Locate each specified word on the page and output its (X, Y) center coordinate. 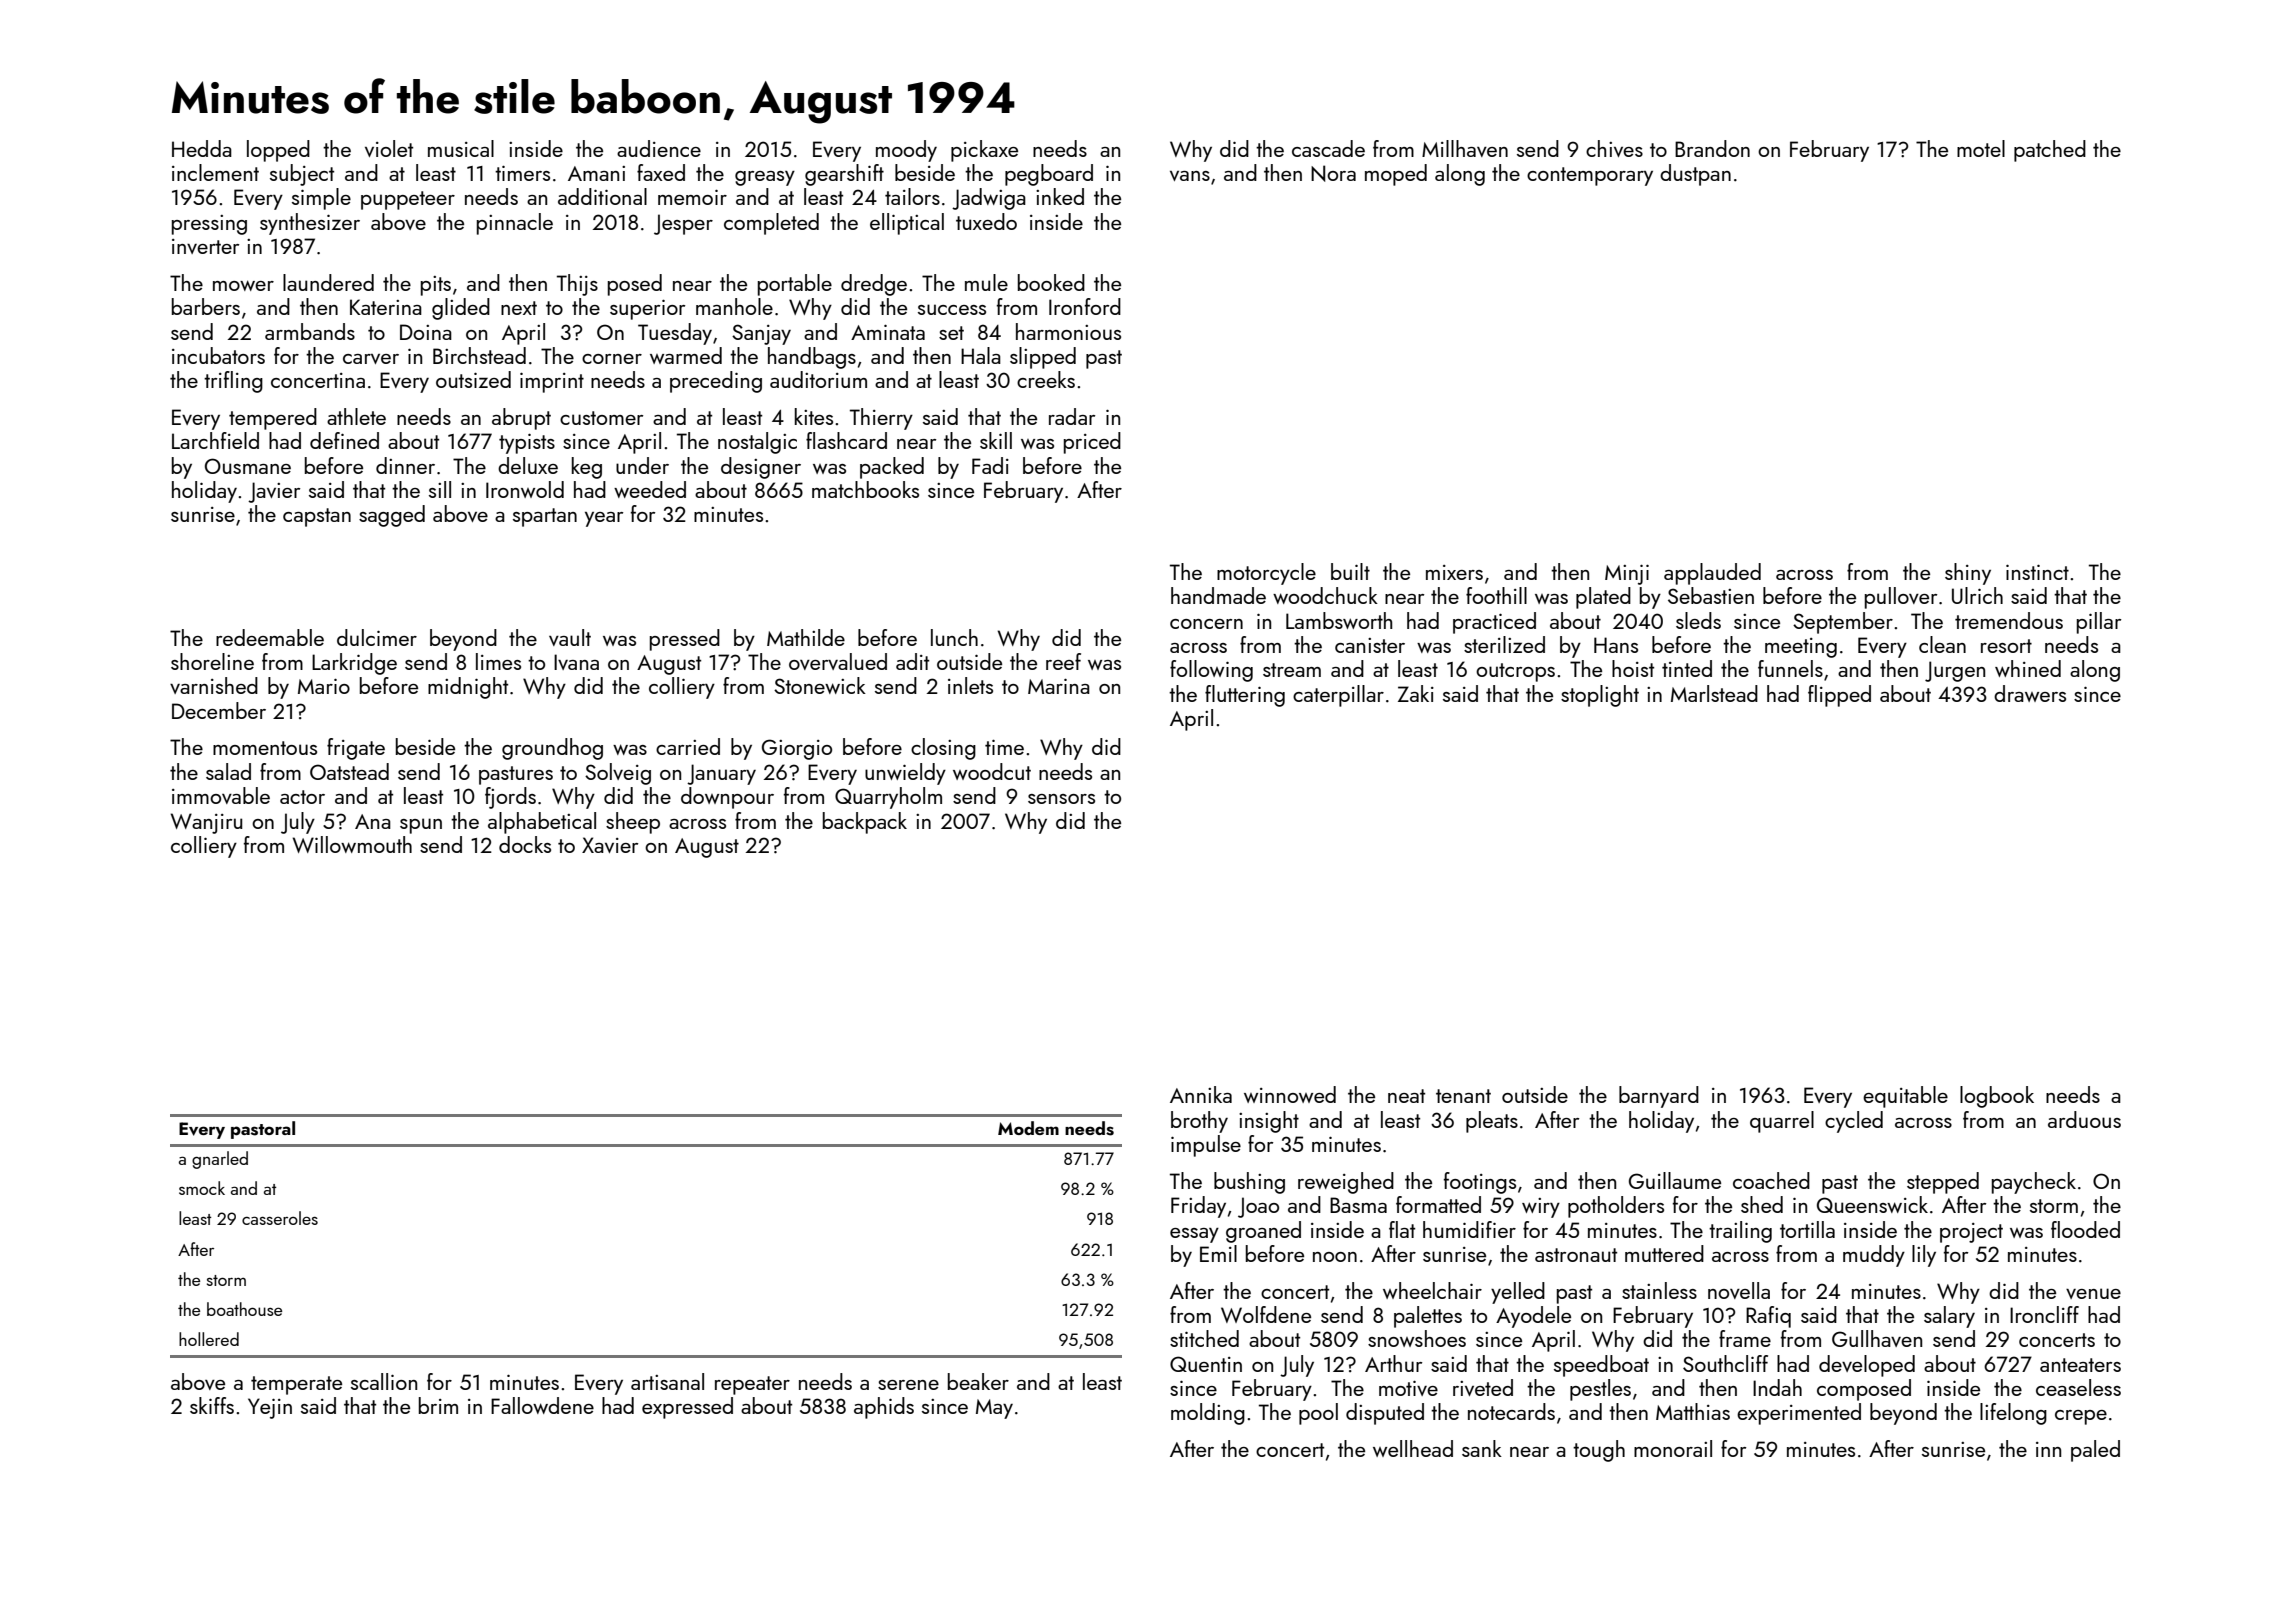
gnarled (220, 1160)
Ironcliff (2044, 1314)
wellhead (1413, 1448)
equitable (1905, 1097)
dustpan (1695, 175)
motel (1981, 148)
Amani (596, 173)
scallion (384, 1381)
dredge (874, 285)
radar (1072, 416)
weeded (650, 489)
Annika (1201, 1094)
